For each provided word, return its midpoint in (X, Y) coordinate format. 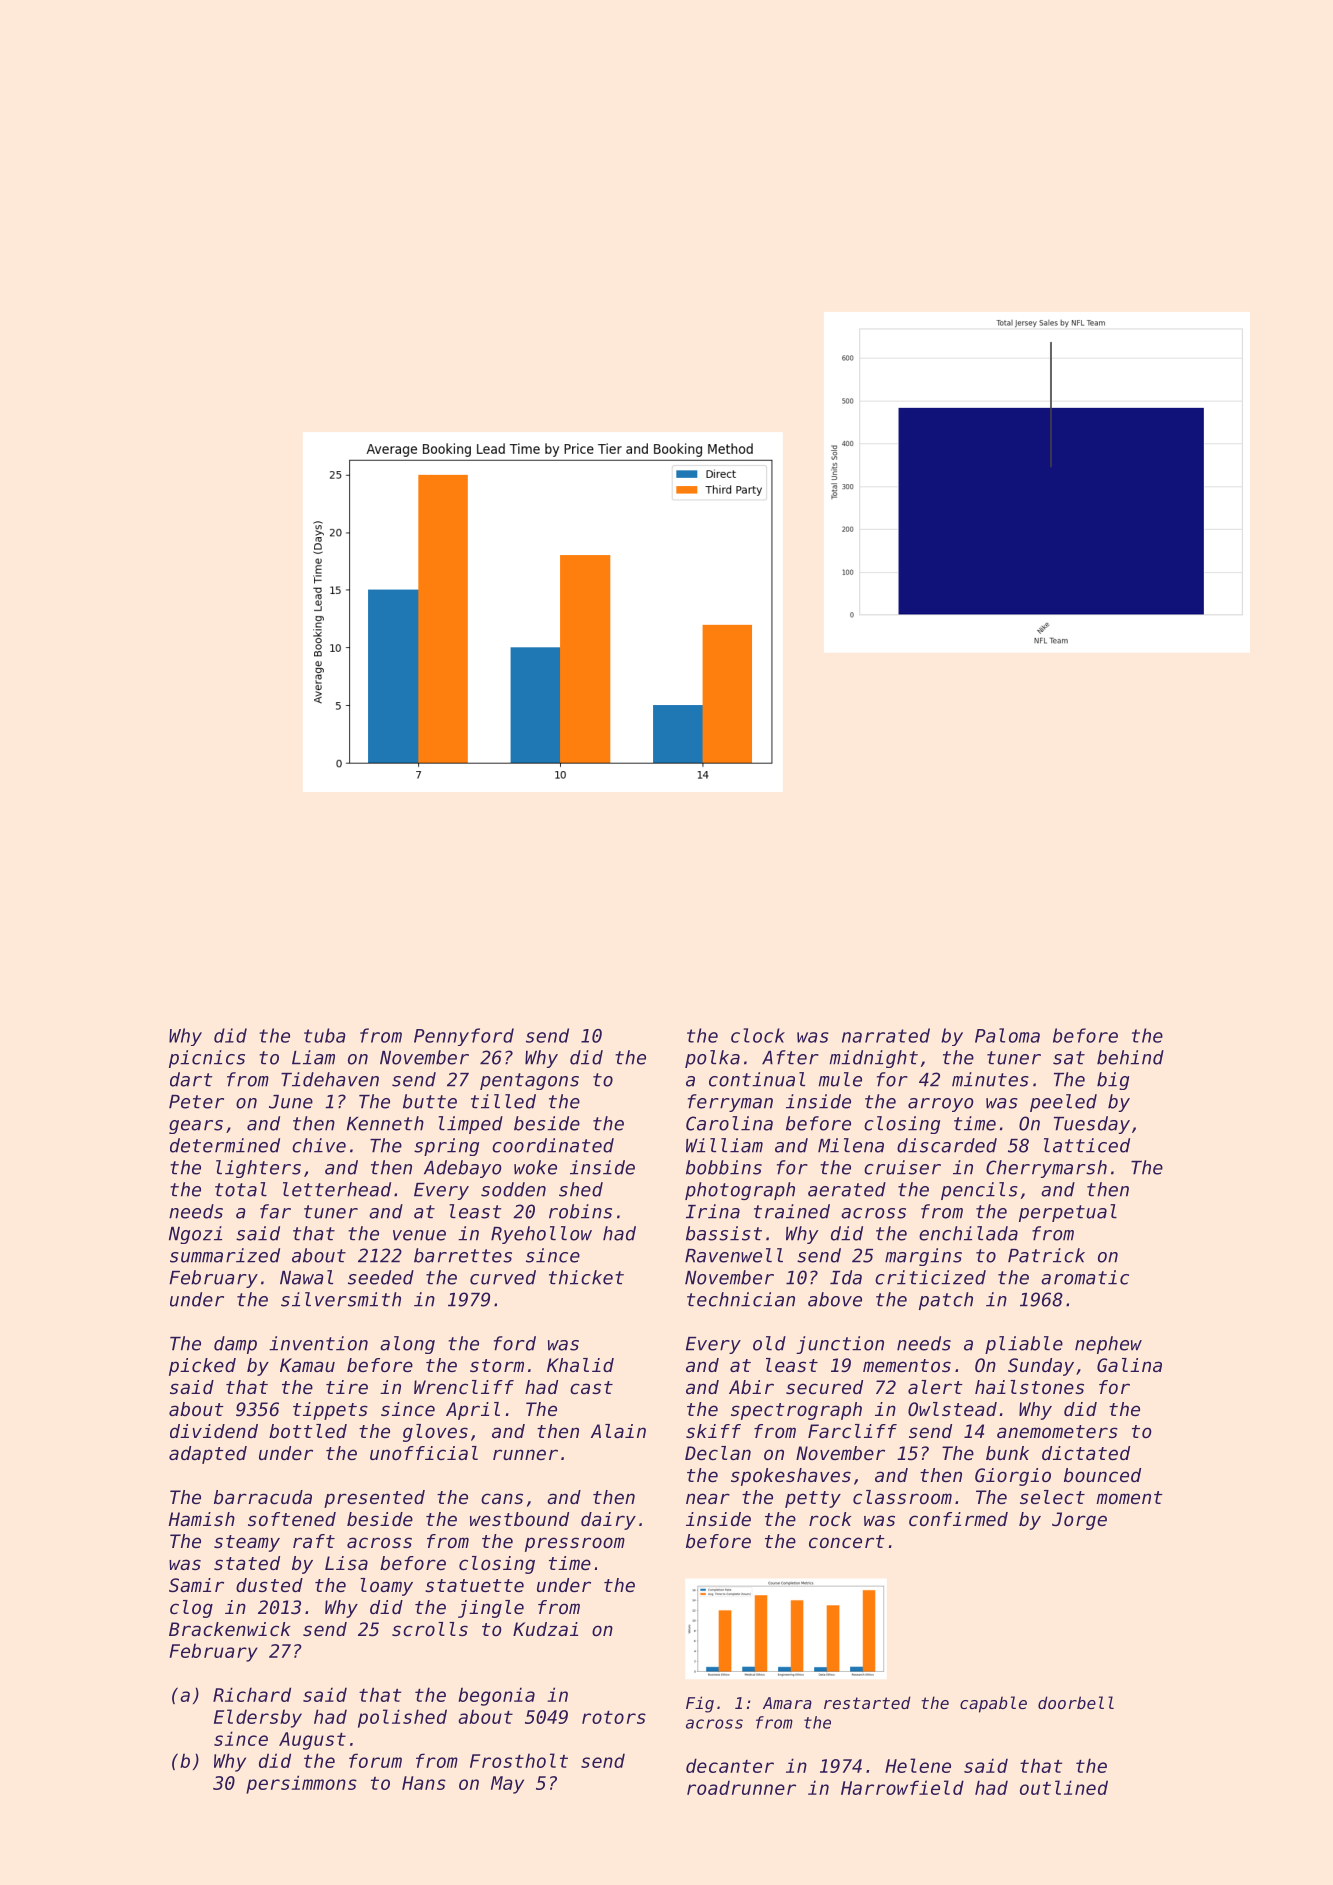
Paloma (1007, 1035)
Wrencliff (464, 1387)
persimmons (301, 1784)
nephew (1108, 1345)
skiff (713, 1431)
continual (757, 1079)
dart (191, 1079)
